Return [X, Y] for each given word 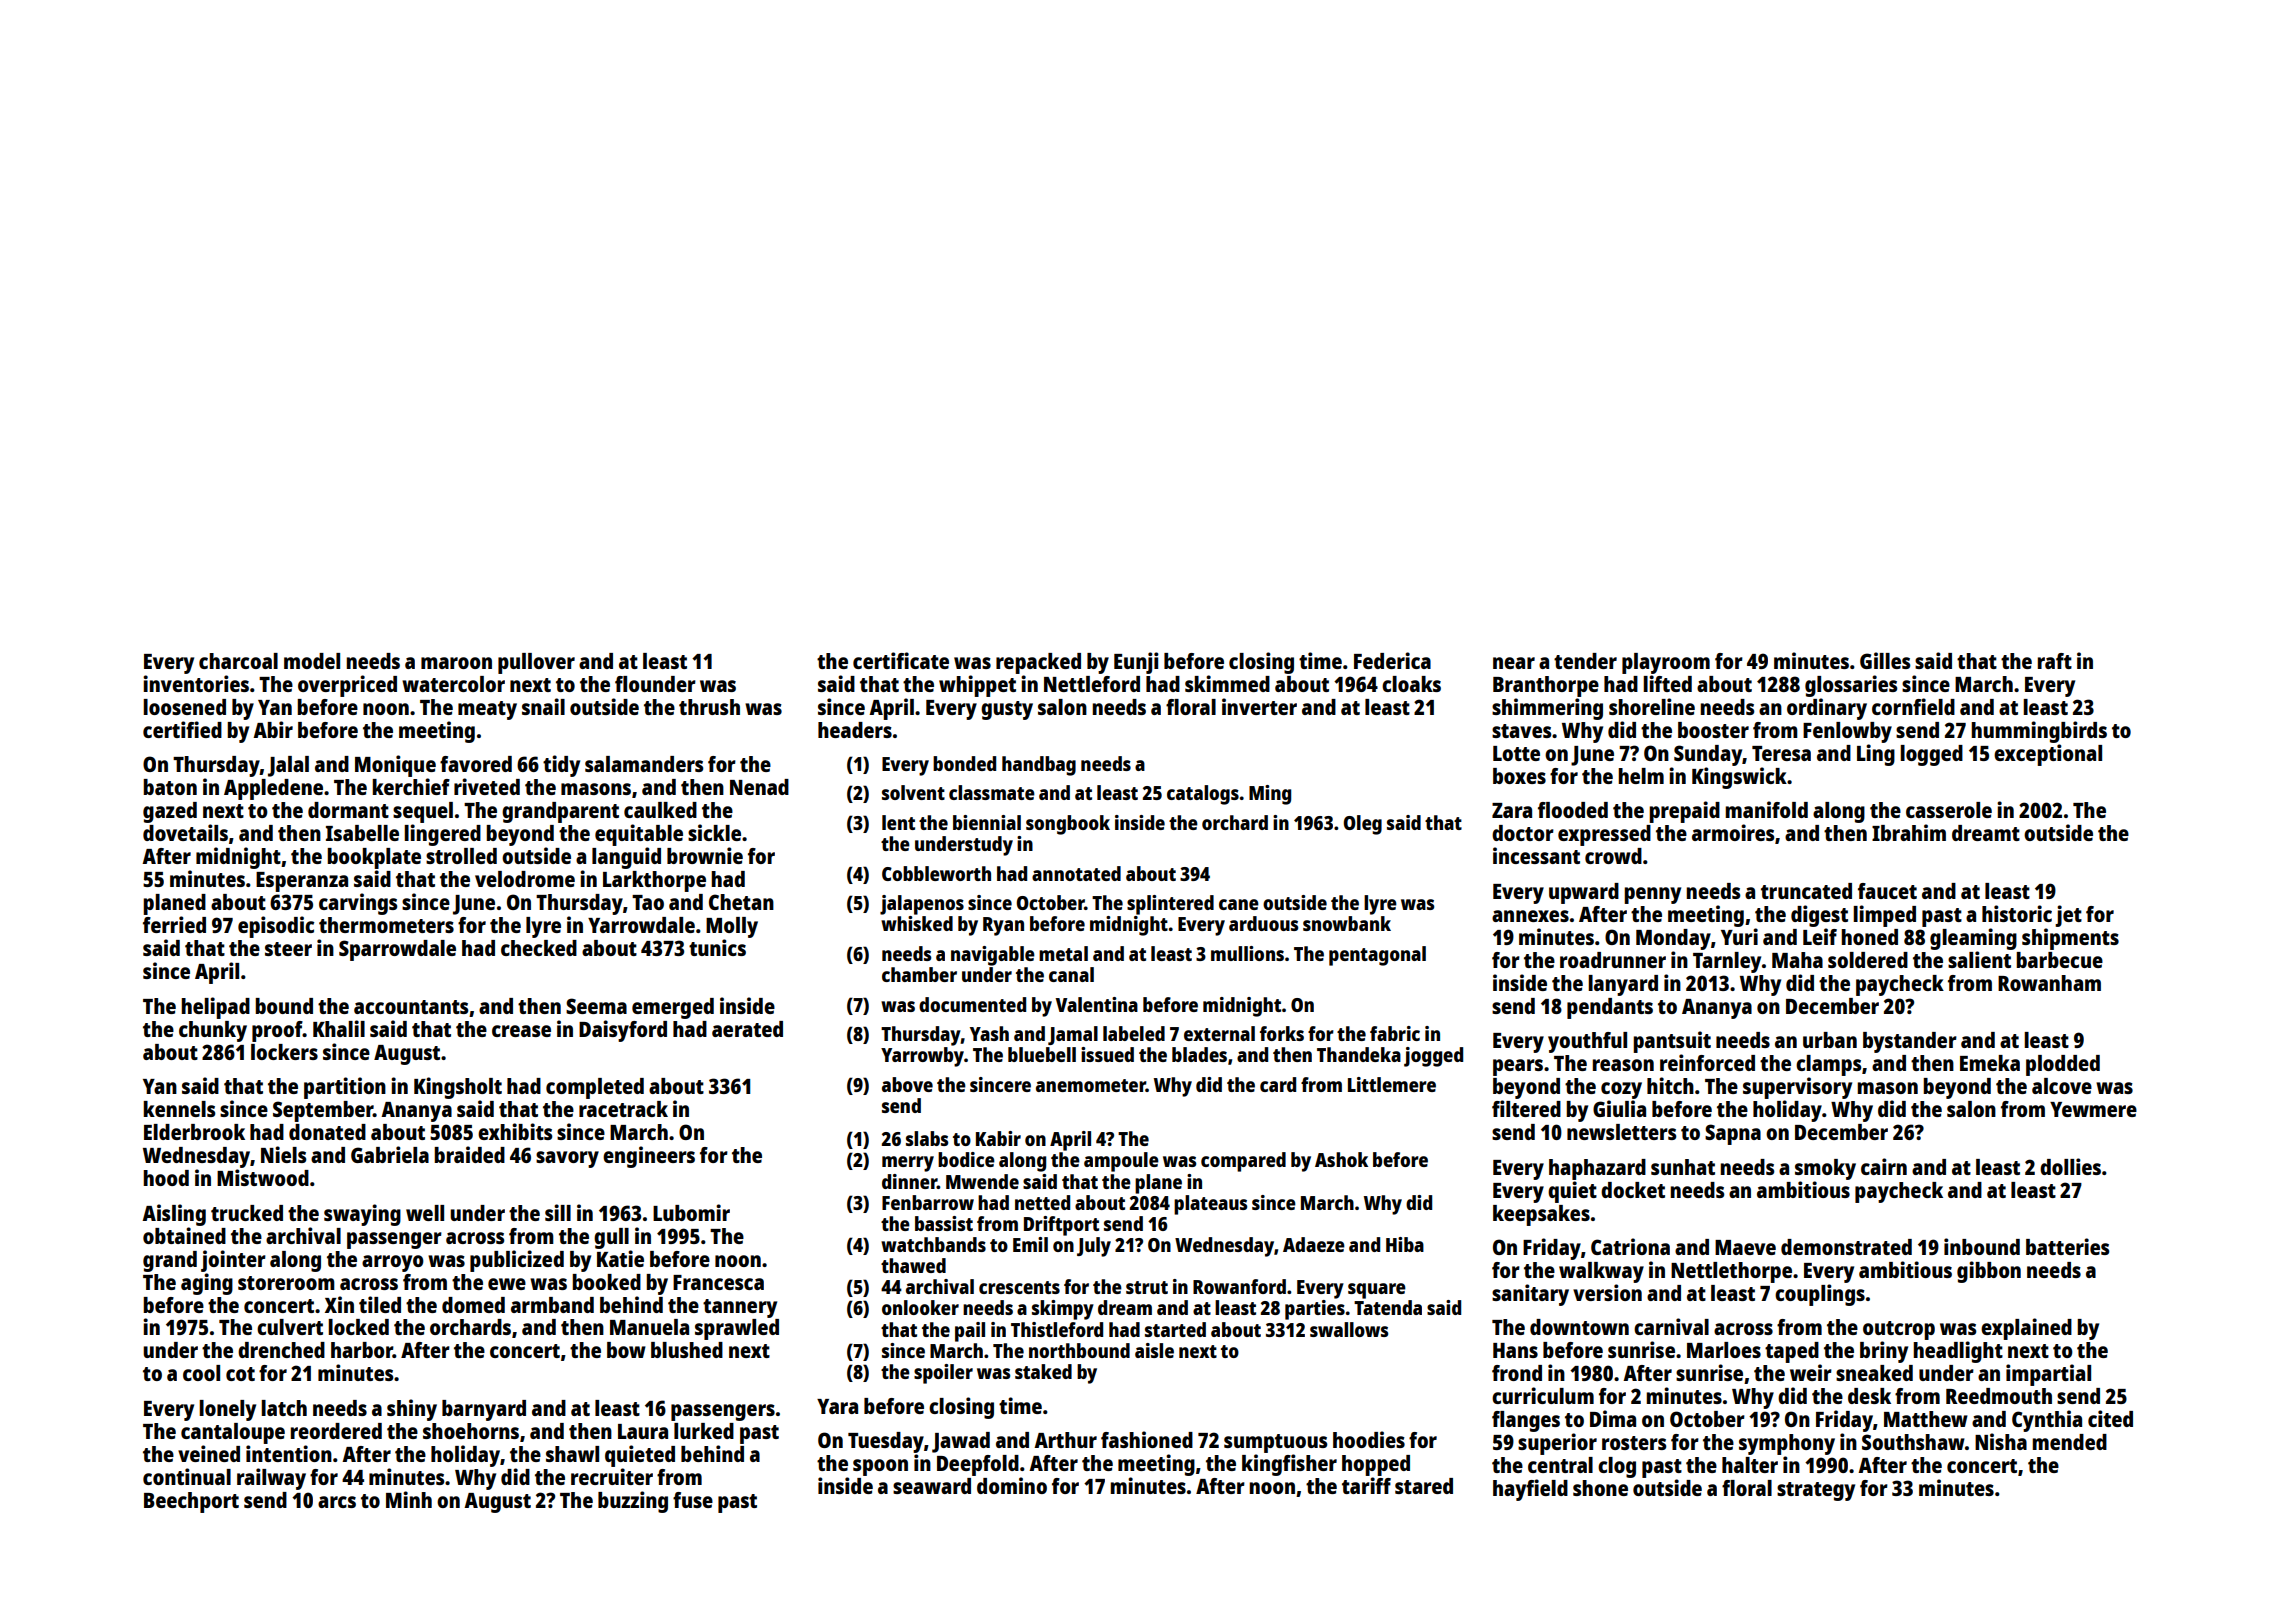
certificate [901, 660]
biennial [987, 822]
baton [170, 787]
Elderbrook [194, 1132]
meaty [487, 710]
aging [207, 1284]
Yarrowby [922, 1057]
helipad [215, 1008]
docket [1633, 1190]
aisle [1154, 1350]
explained [2026, 1329]
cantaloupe [233, 1433]
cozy [1621, 1090]
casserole [1949, 810]
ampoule [1121, 1162]
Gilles [1885, 660]
